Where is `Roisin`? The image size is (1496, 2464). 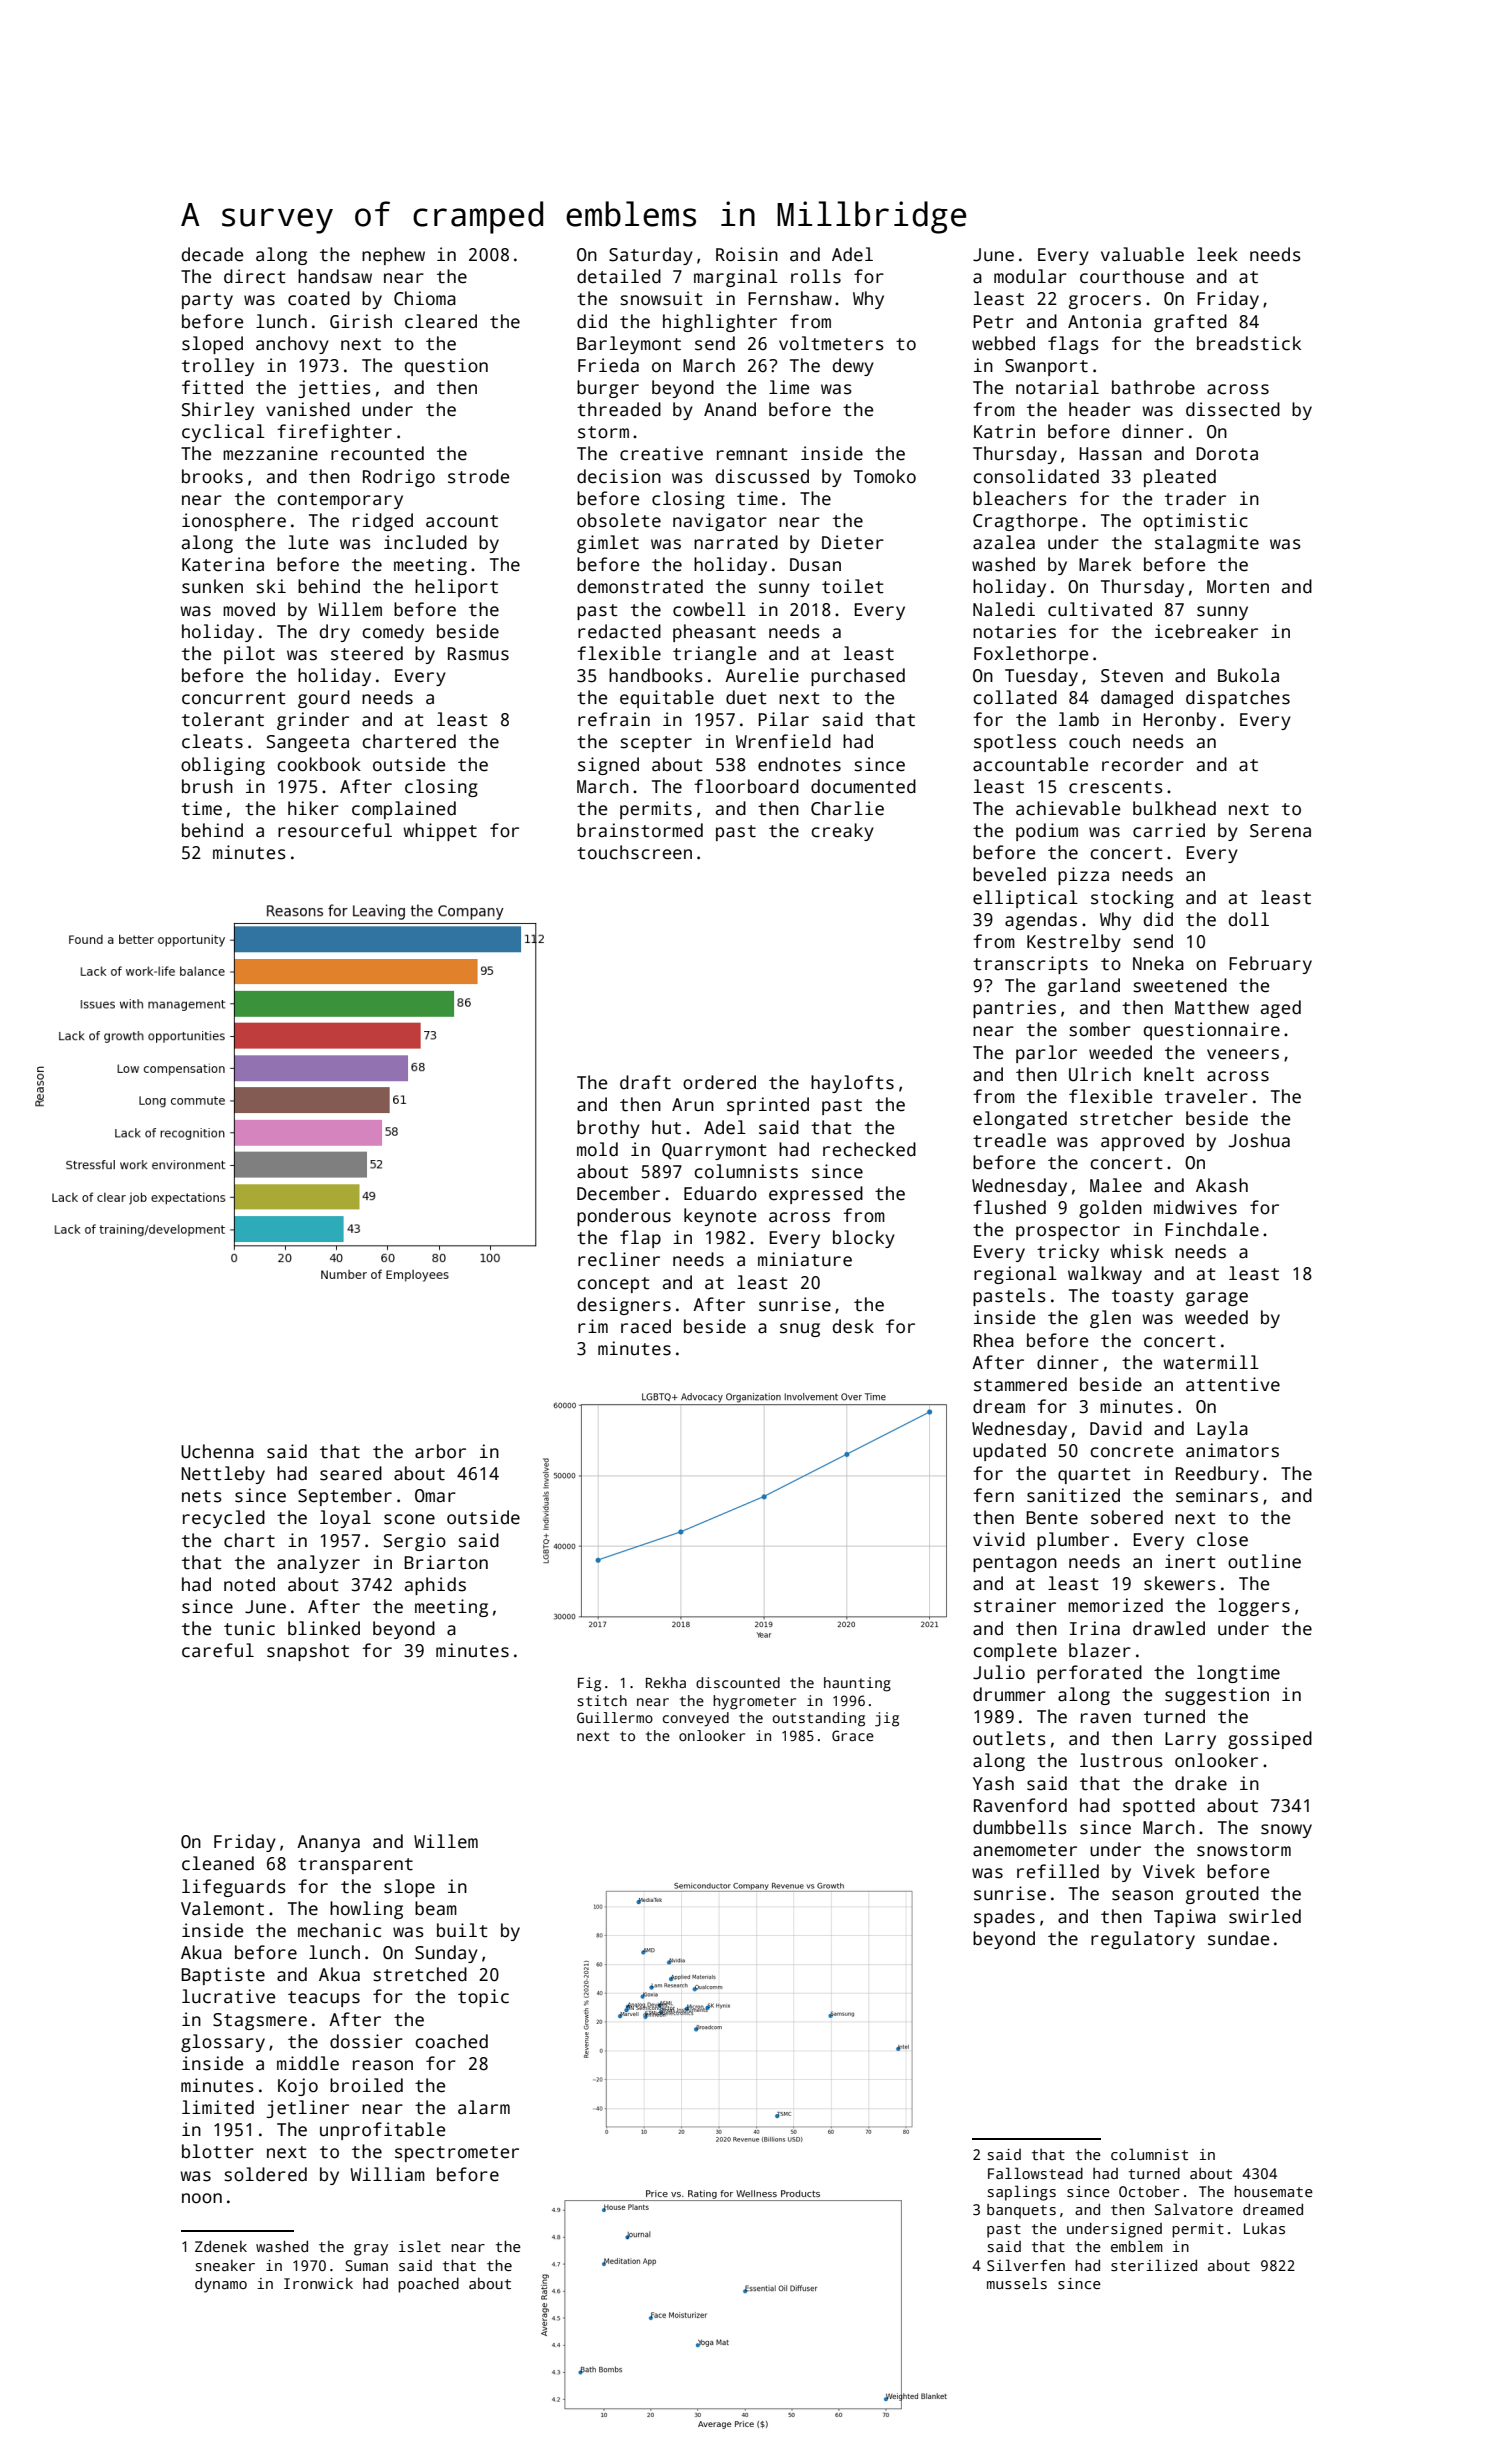
Roisin is located at coordinates (747, 254).
